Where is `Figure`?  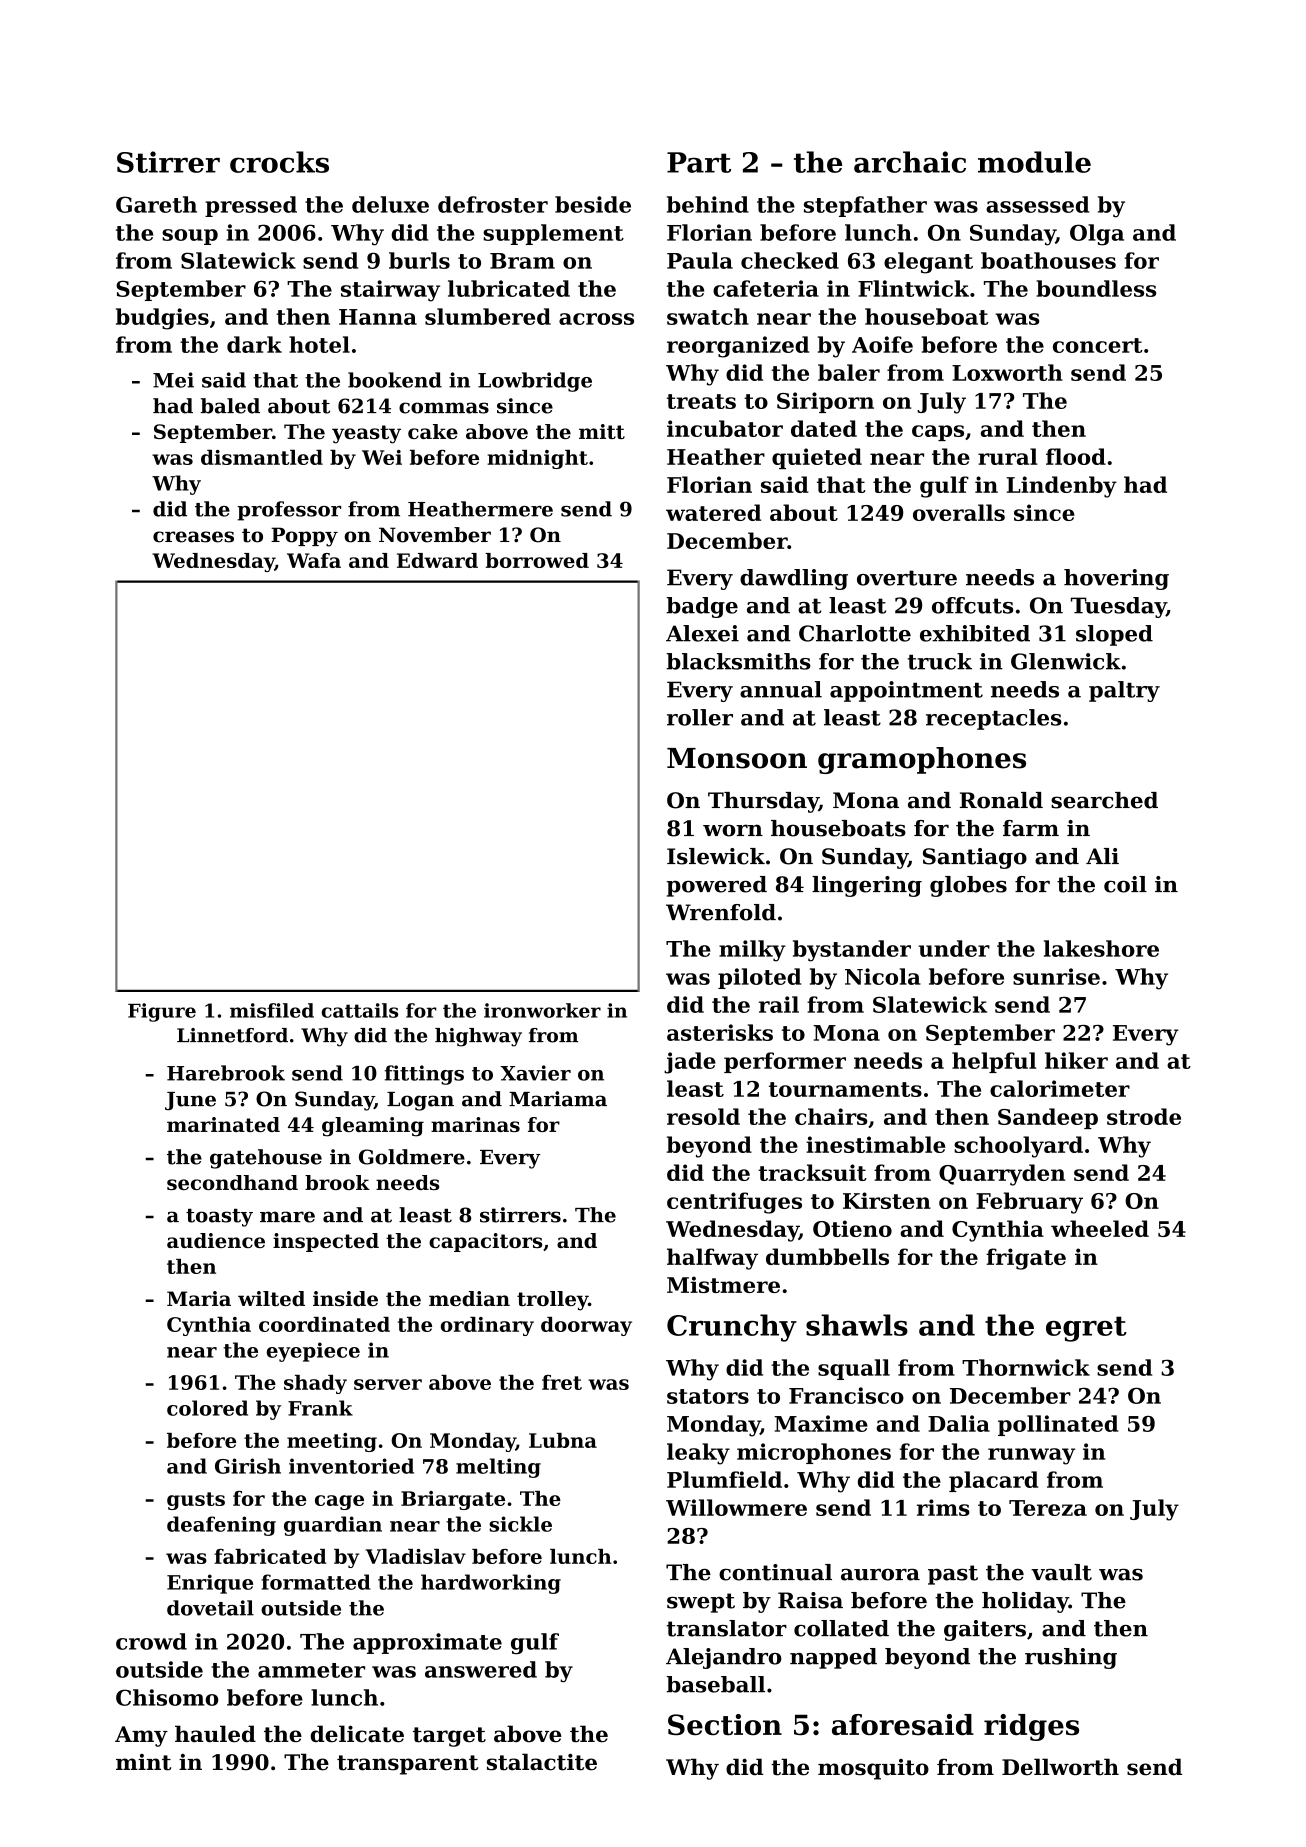 Figure is located at coordinates (162, 1012).
